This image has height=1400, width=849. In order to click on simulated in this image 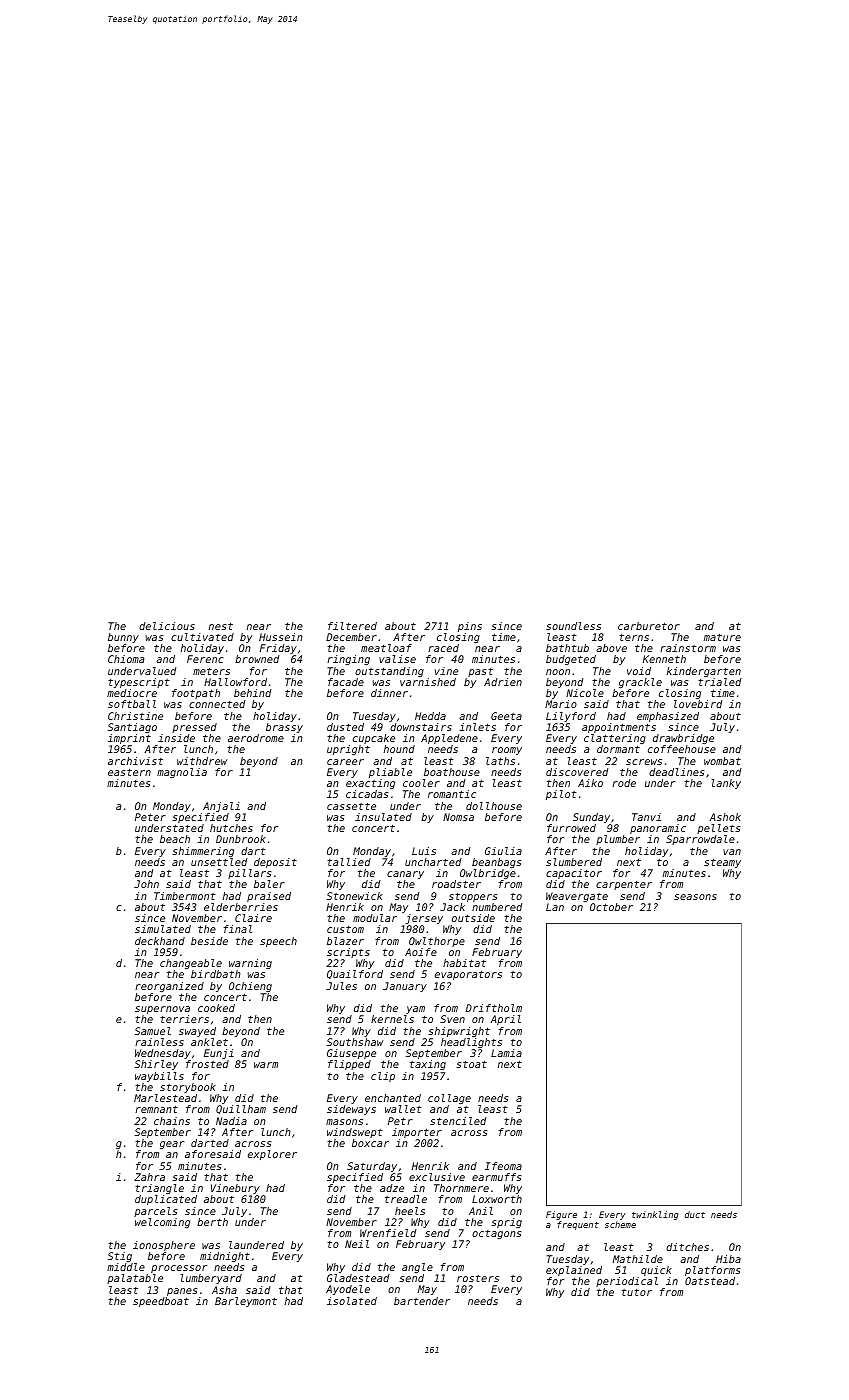, I will do `click(163, 929)`.
